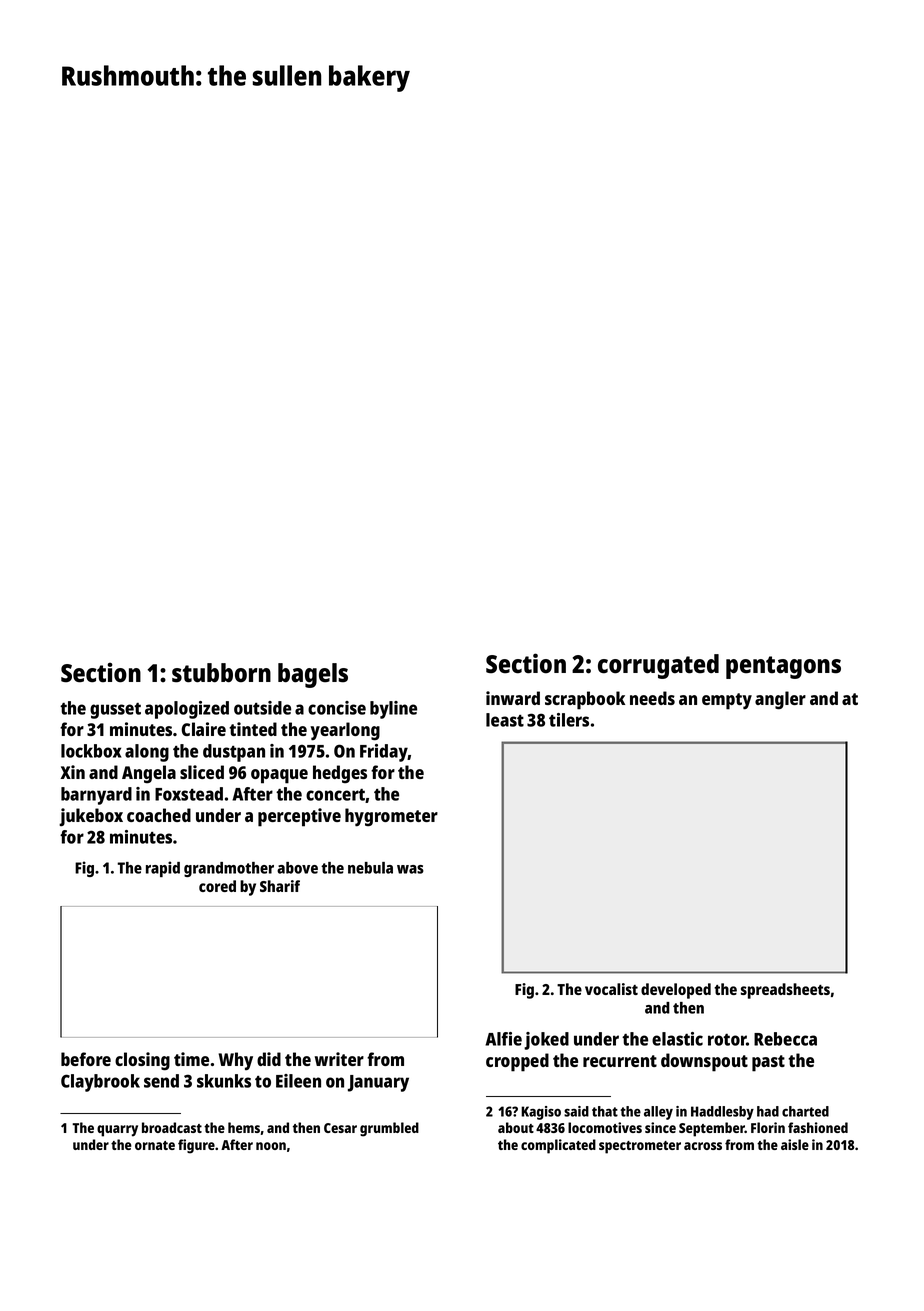 Image resolution: width=924 pixels, height=1311 pixels. Describe the element at coordinates (818, 1127) in the screenshot. I see `fashioned` at that location.
